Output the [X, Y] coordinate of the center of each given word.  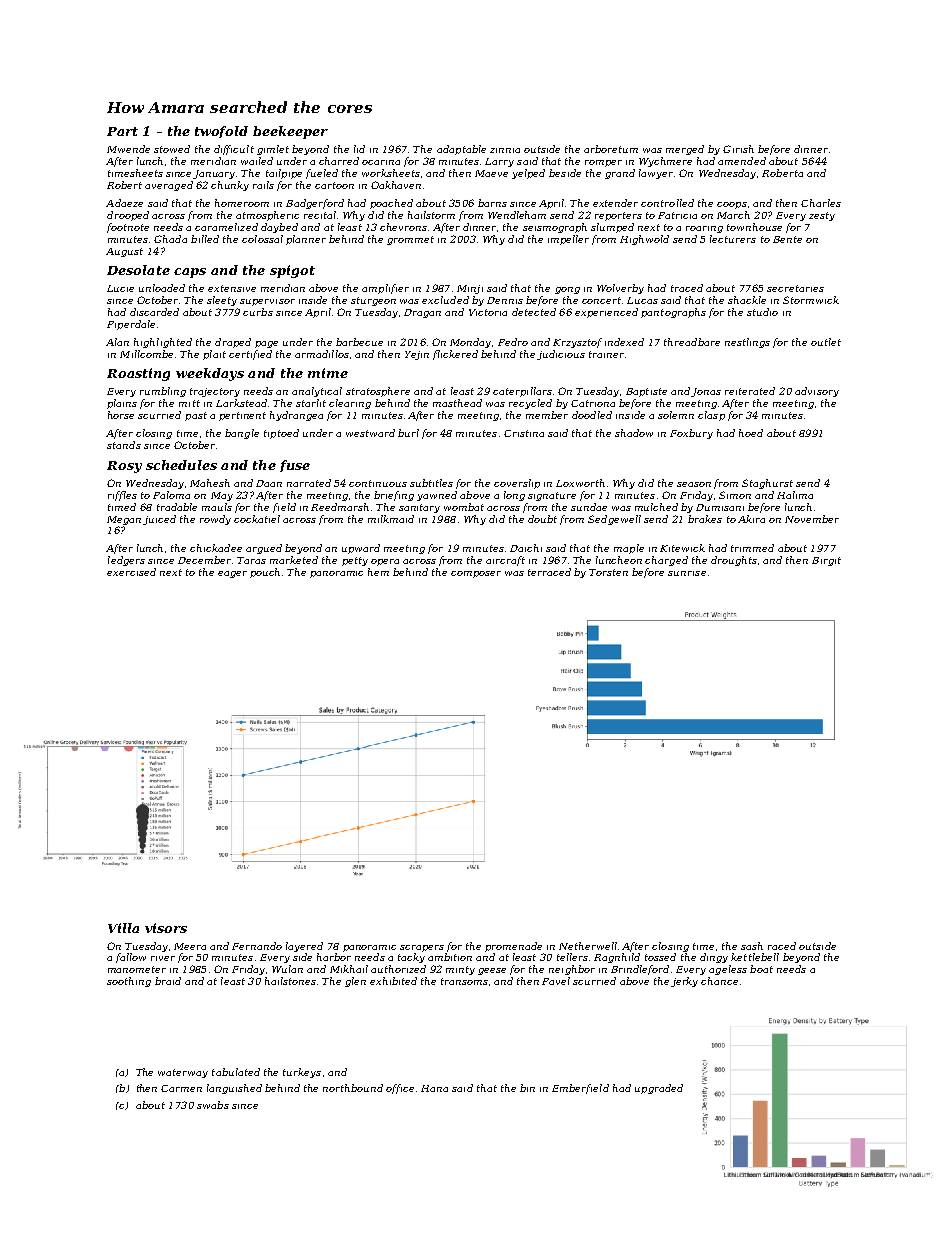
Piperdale [131, 325]
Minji [470, 289]
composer [476, 574]
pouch [265, 573]
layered [304, 947]
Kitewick [682, 548]
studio [762, 312]
